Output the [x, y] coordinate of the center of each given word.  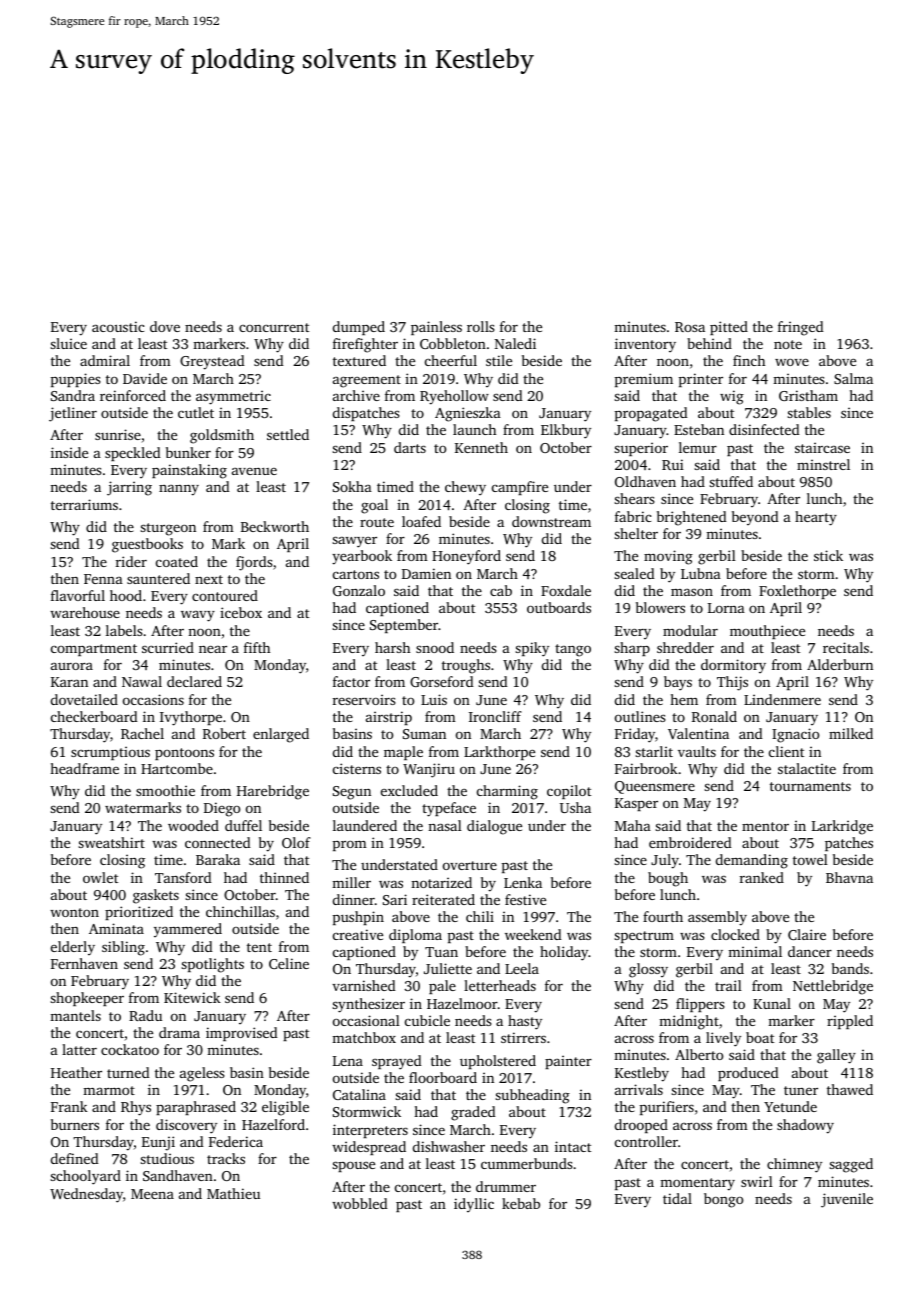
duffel [243, 825]
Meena [152, 1194]
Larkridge [842, 827]
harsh [392, 647]
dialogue [494, 827]
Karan [69, 682]
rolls [481, 326]
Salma [853, 378]
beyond [755, 518]
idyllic [474, 1205]
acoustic [118, 326]
